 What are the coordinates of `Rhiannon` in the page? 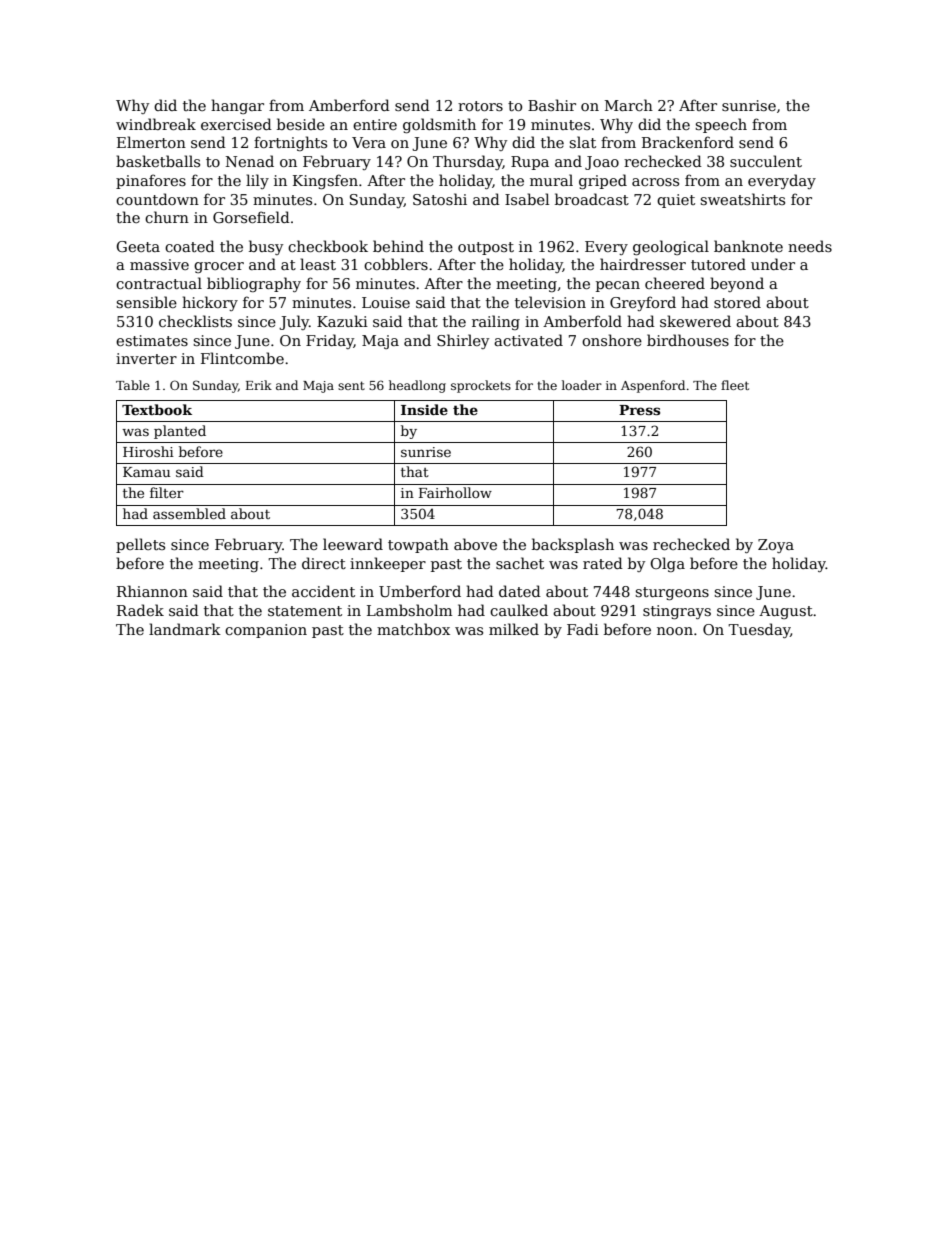 It's located at (152, 591).
